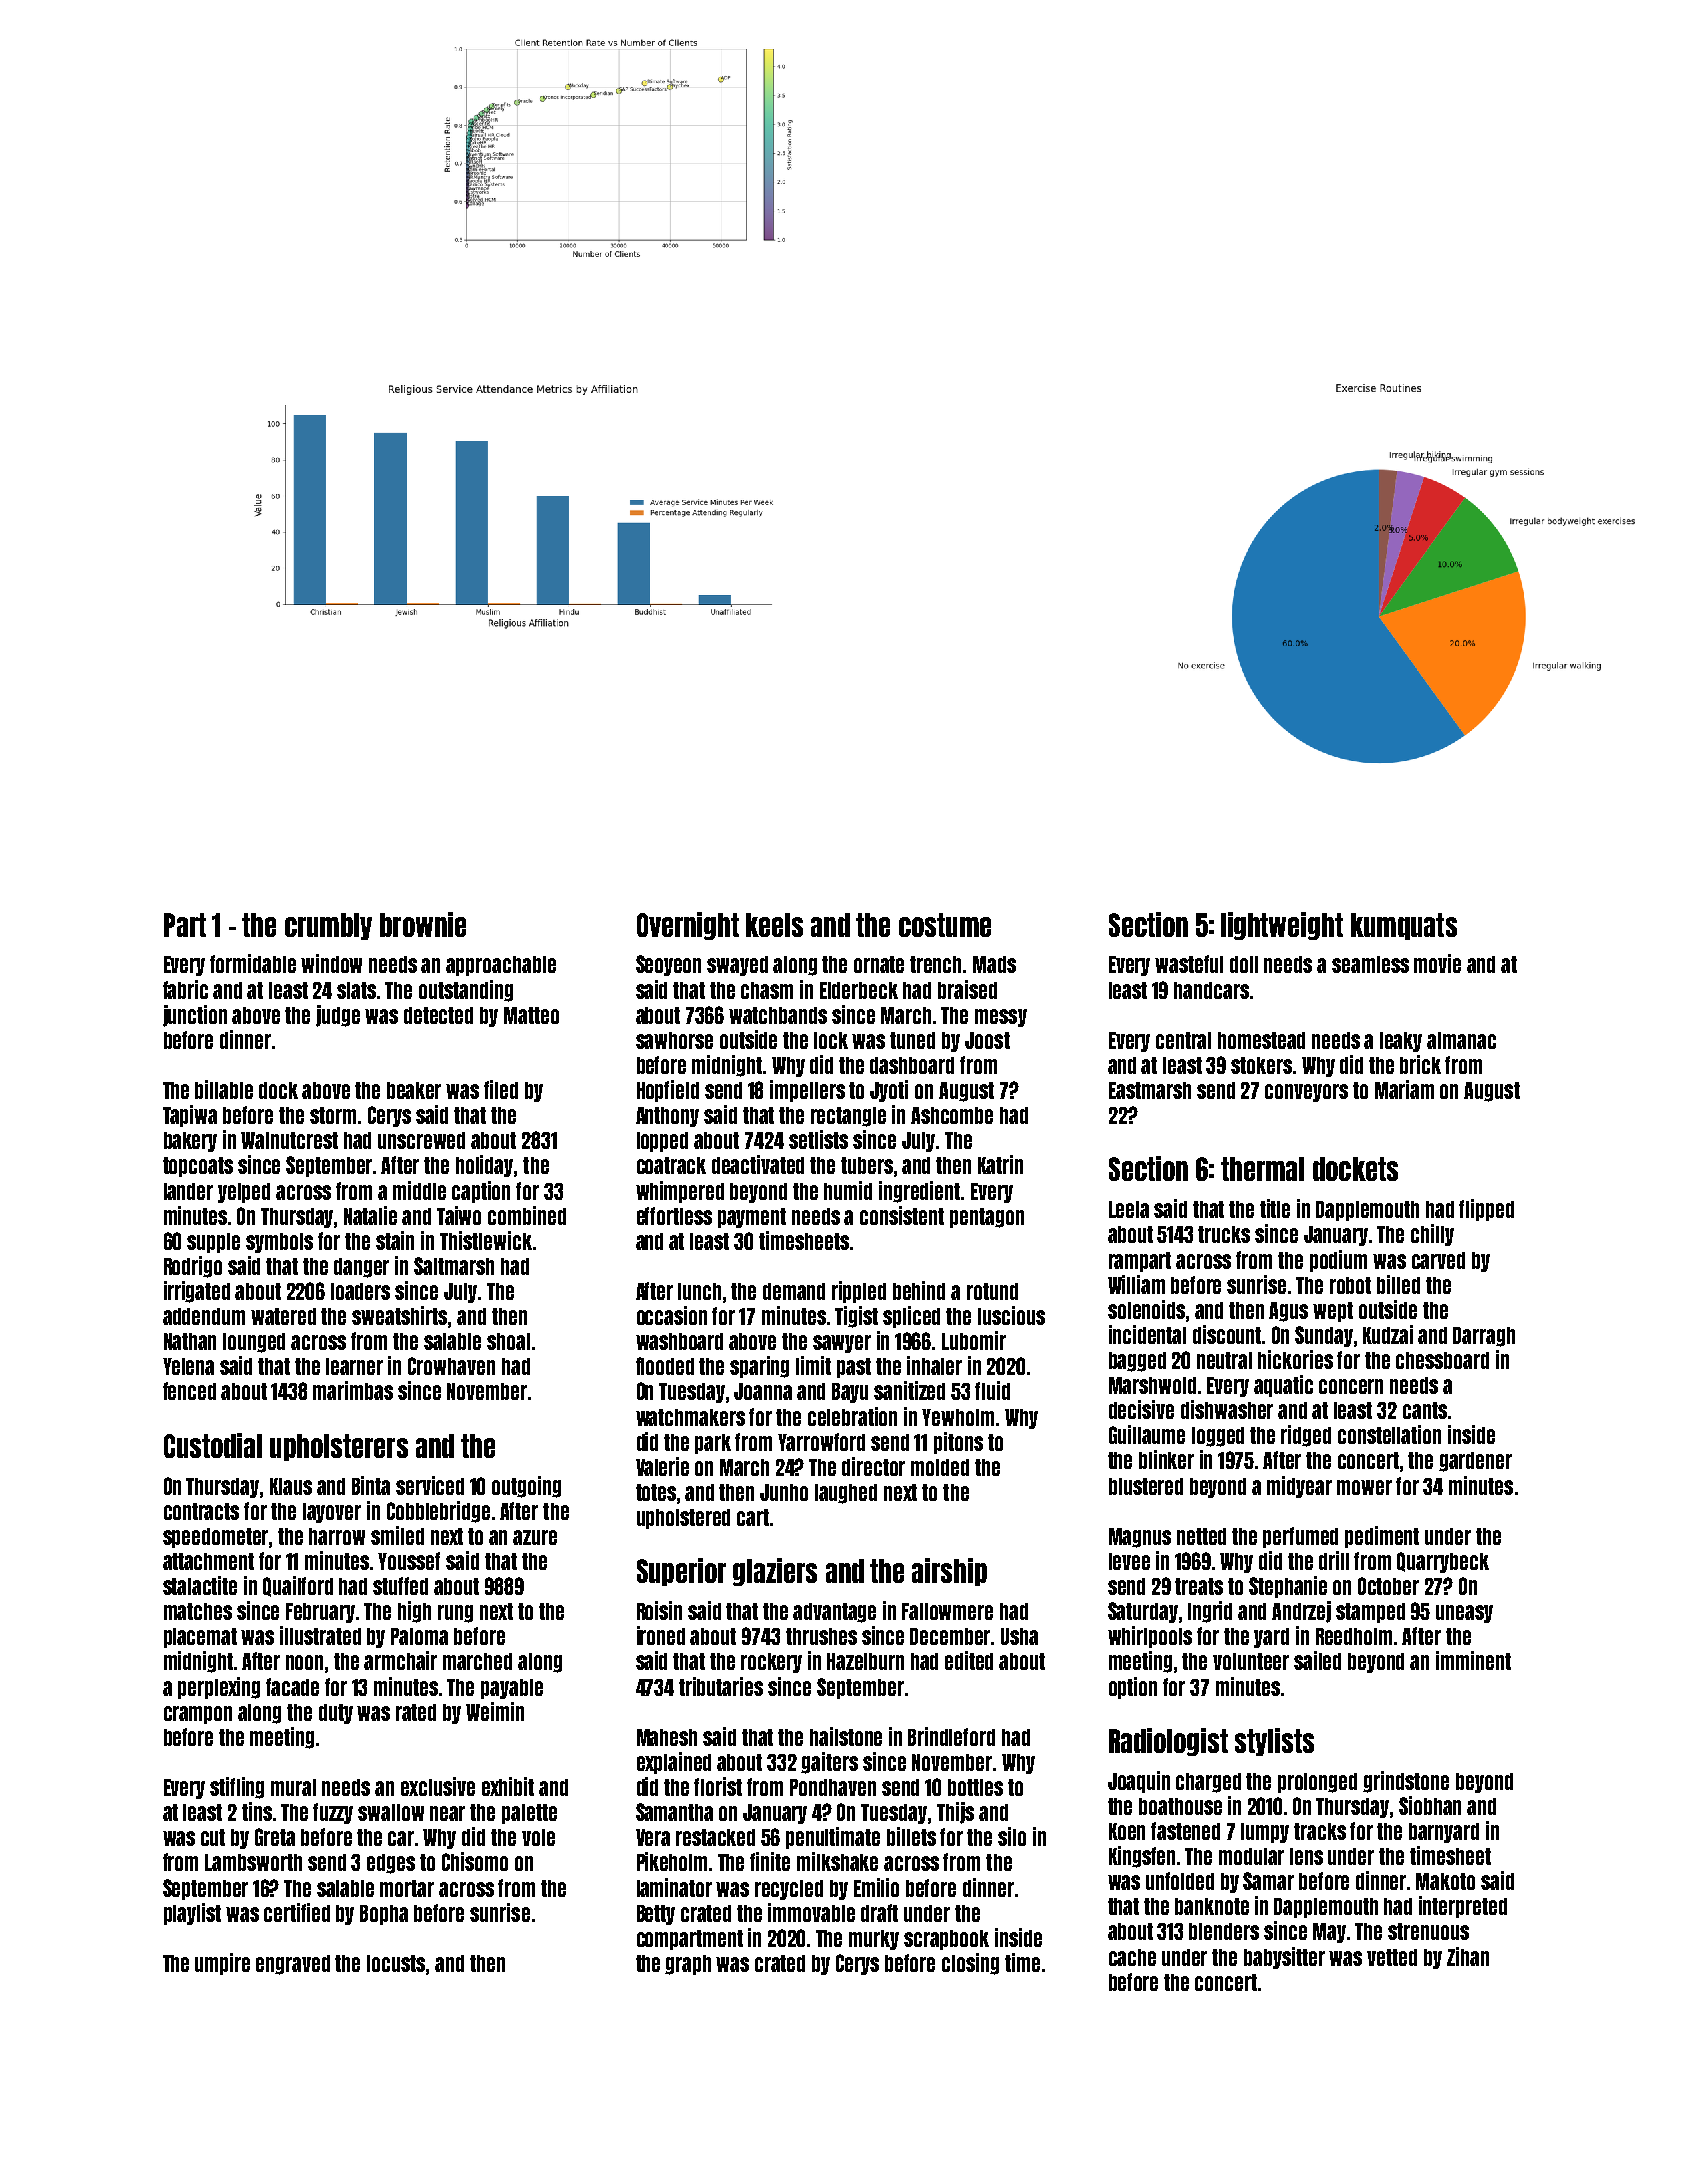 Image resolution: width=1683 pixels, height=2178 pixels. Describe the element at coordinates (1473, 1660) in the screenshot. I see `imminent` at that location.
